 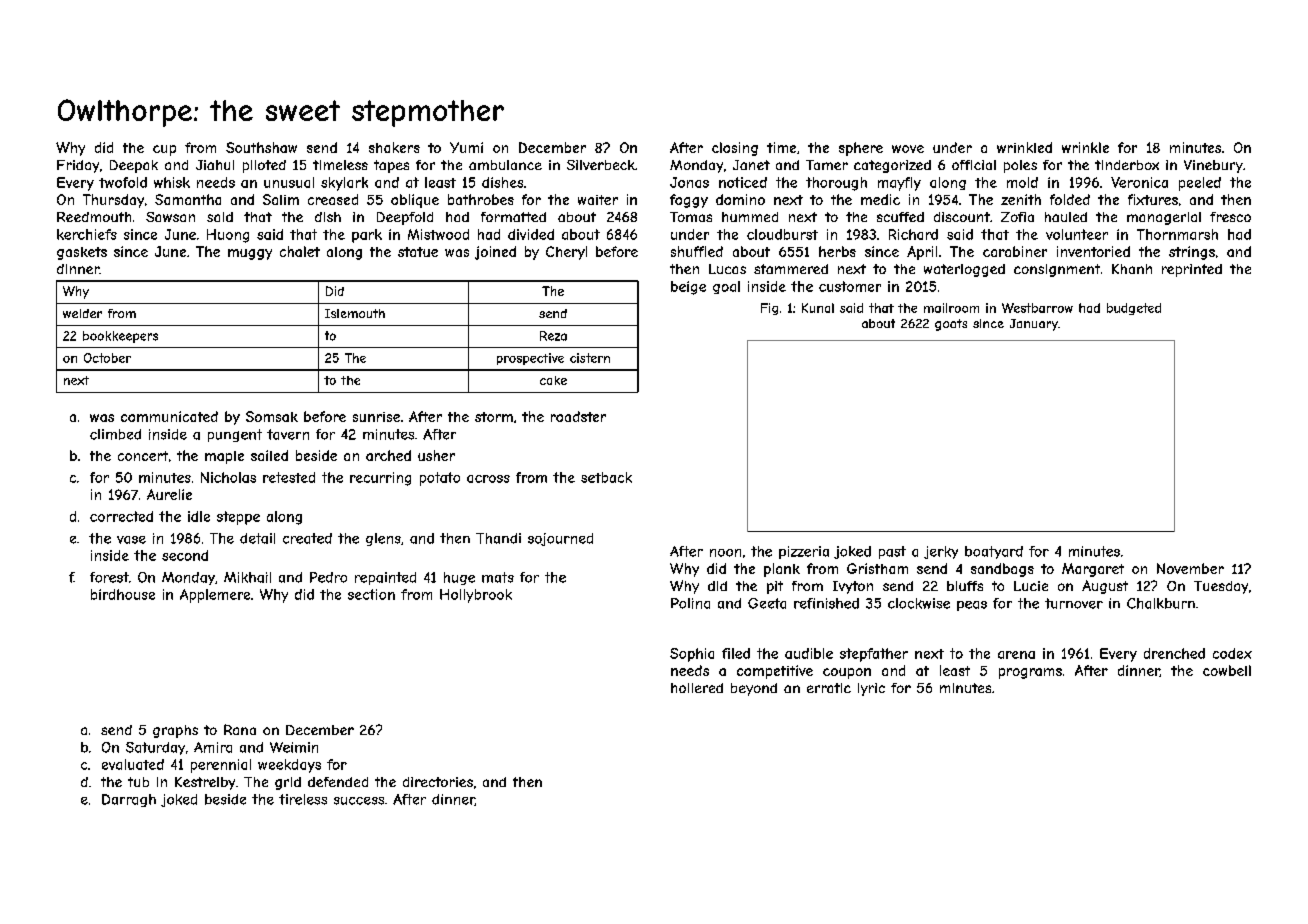 What do you see at coordinates (205, 783) in the screenshot?
I see `Kestrelby` at bounding box center [205, 783].
